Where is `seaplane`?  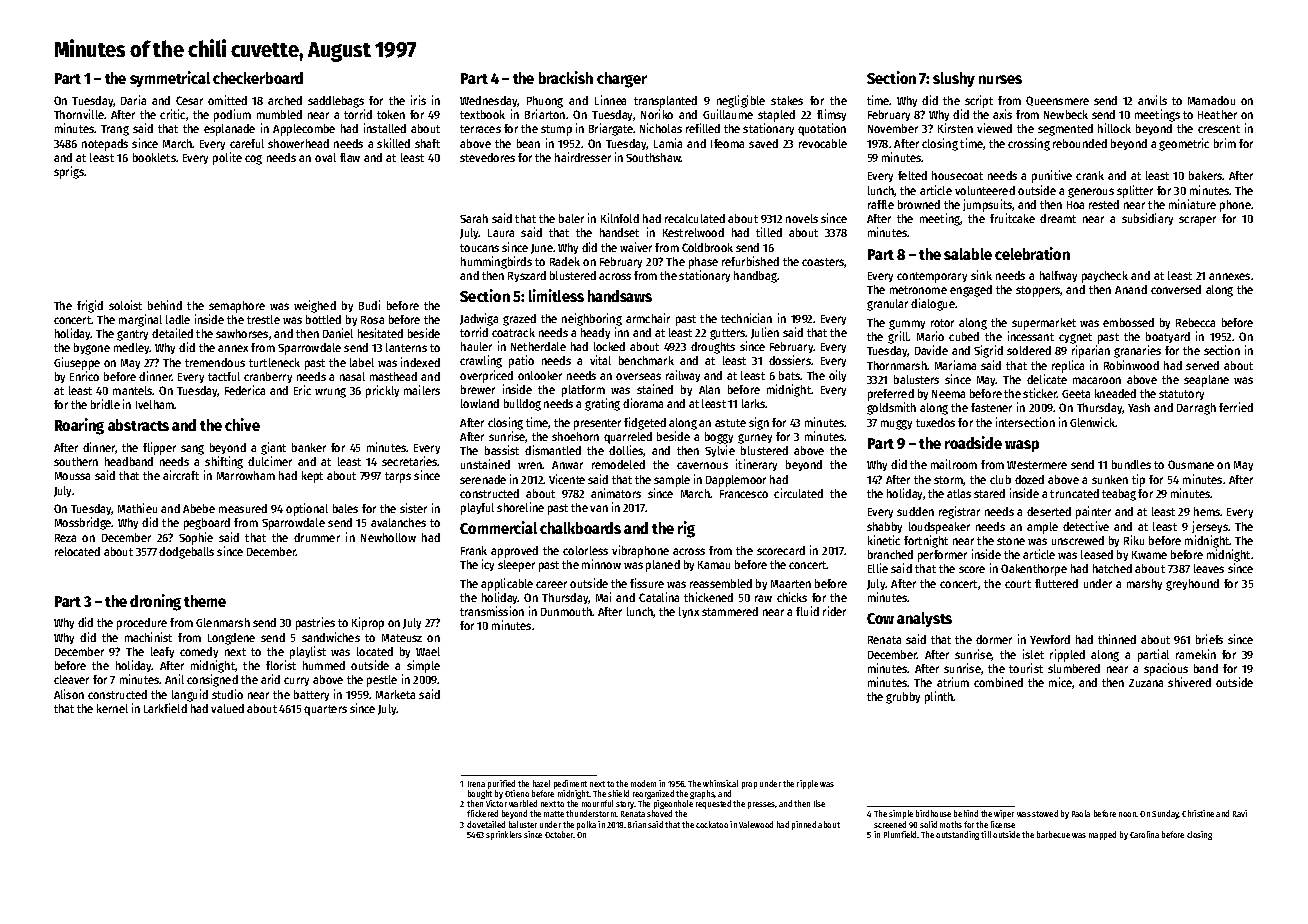
seaplane is located at coordinates (1206, 381).
